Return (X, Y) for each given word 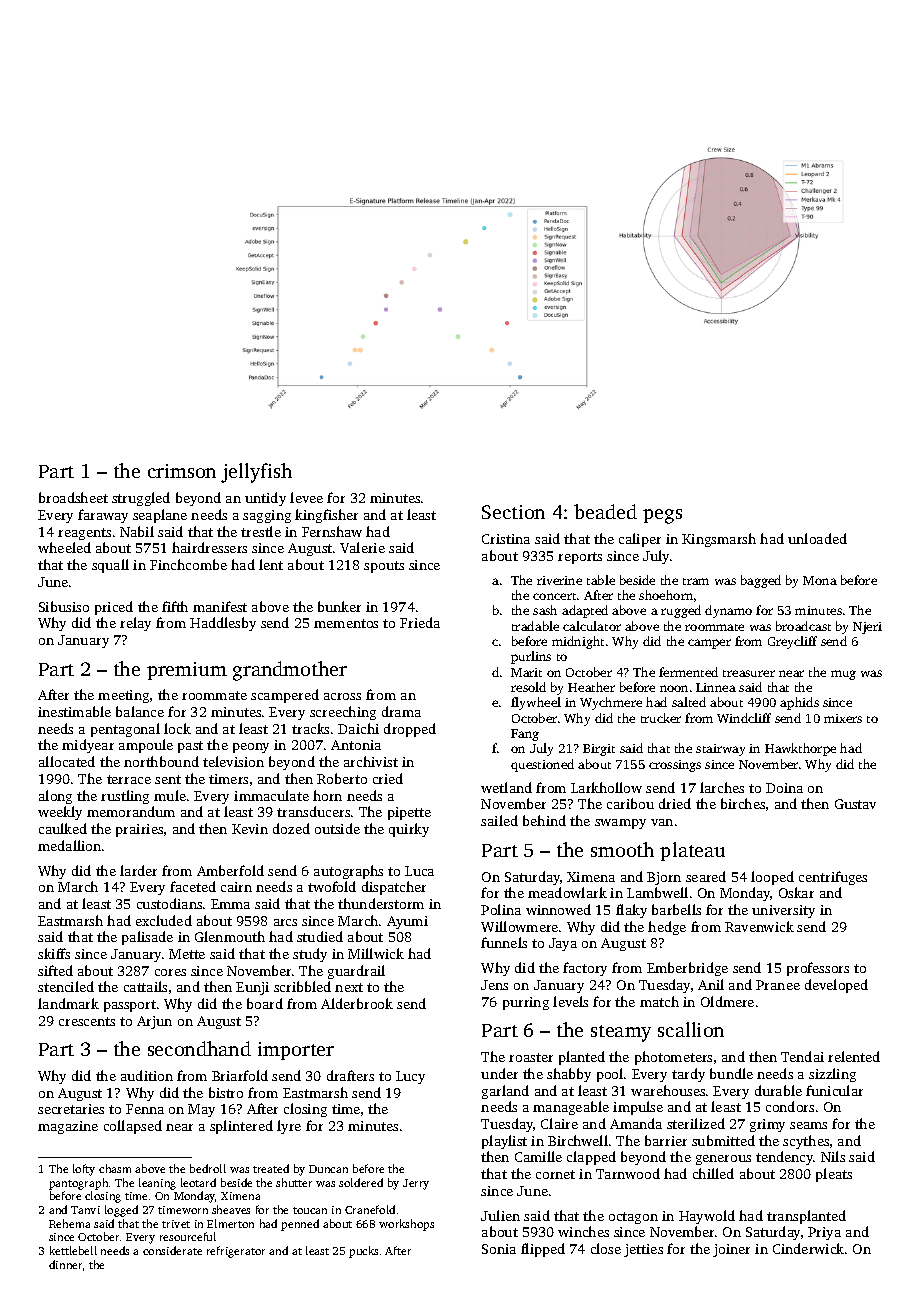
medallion (69, 845)
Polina (501, 909)
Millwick (376, 953)
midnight (578, 642)
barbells (676, 909)
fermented (688, 672)
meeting (123, 696)
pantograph (78, 1184)
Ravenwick (759, 926)
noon (674, 688)
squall (110, 566)
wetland (506, 787)
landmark (68, 1003)
